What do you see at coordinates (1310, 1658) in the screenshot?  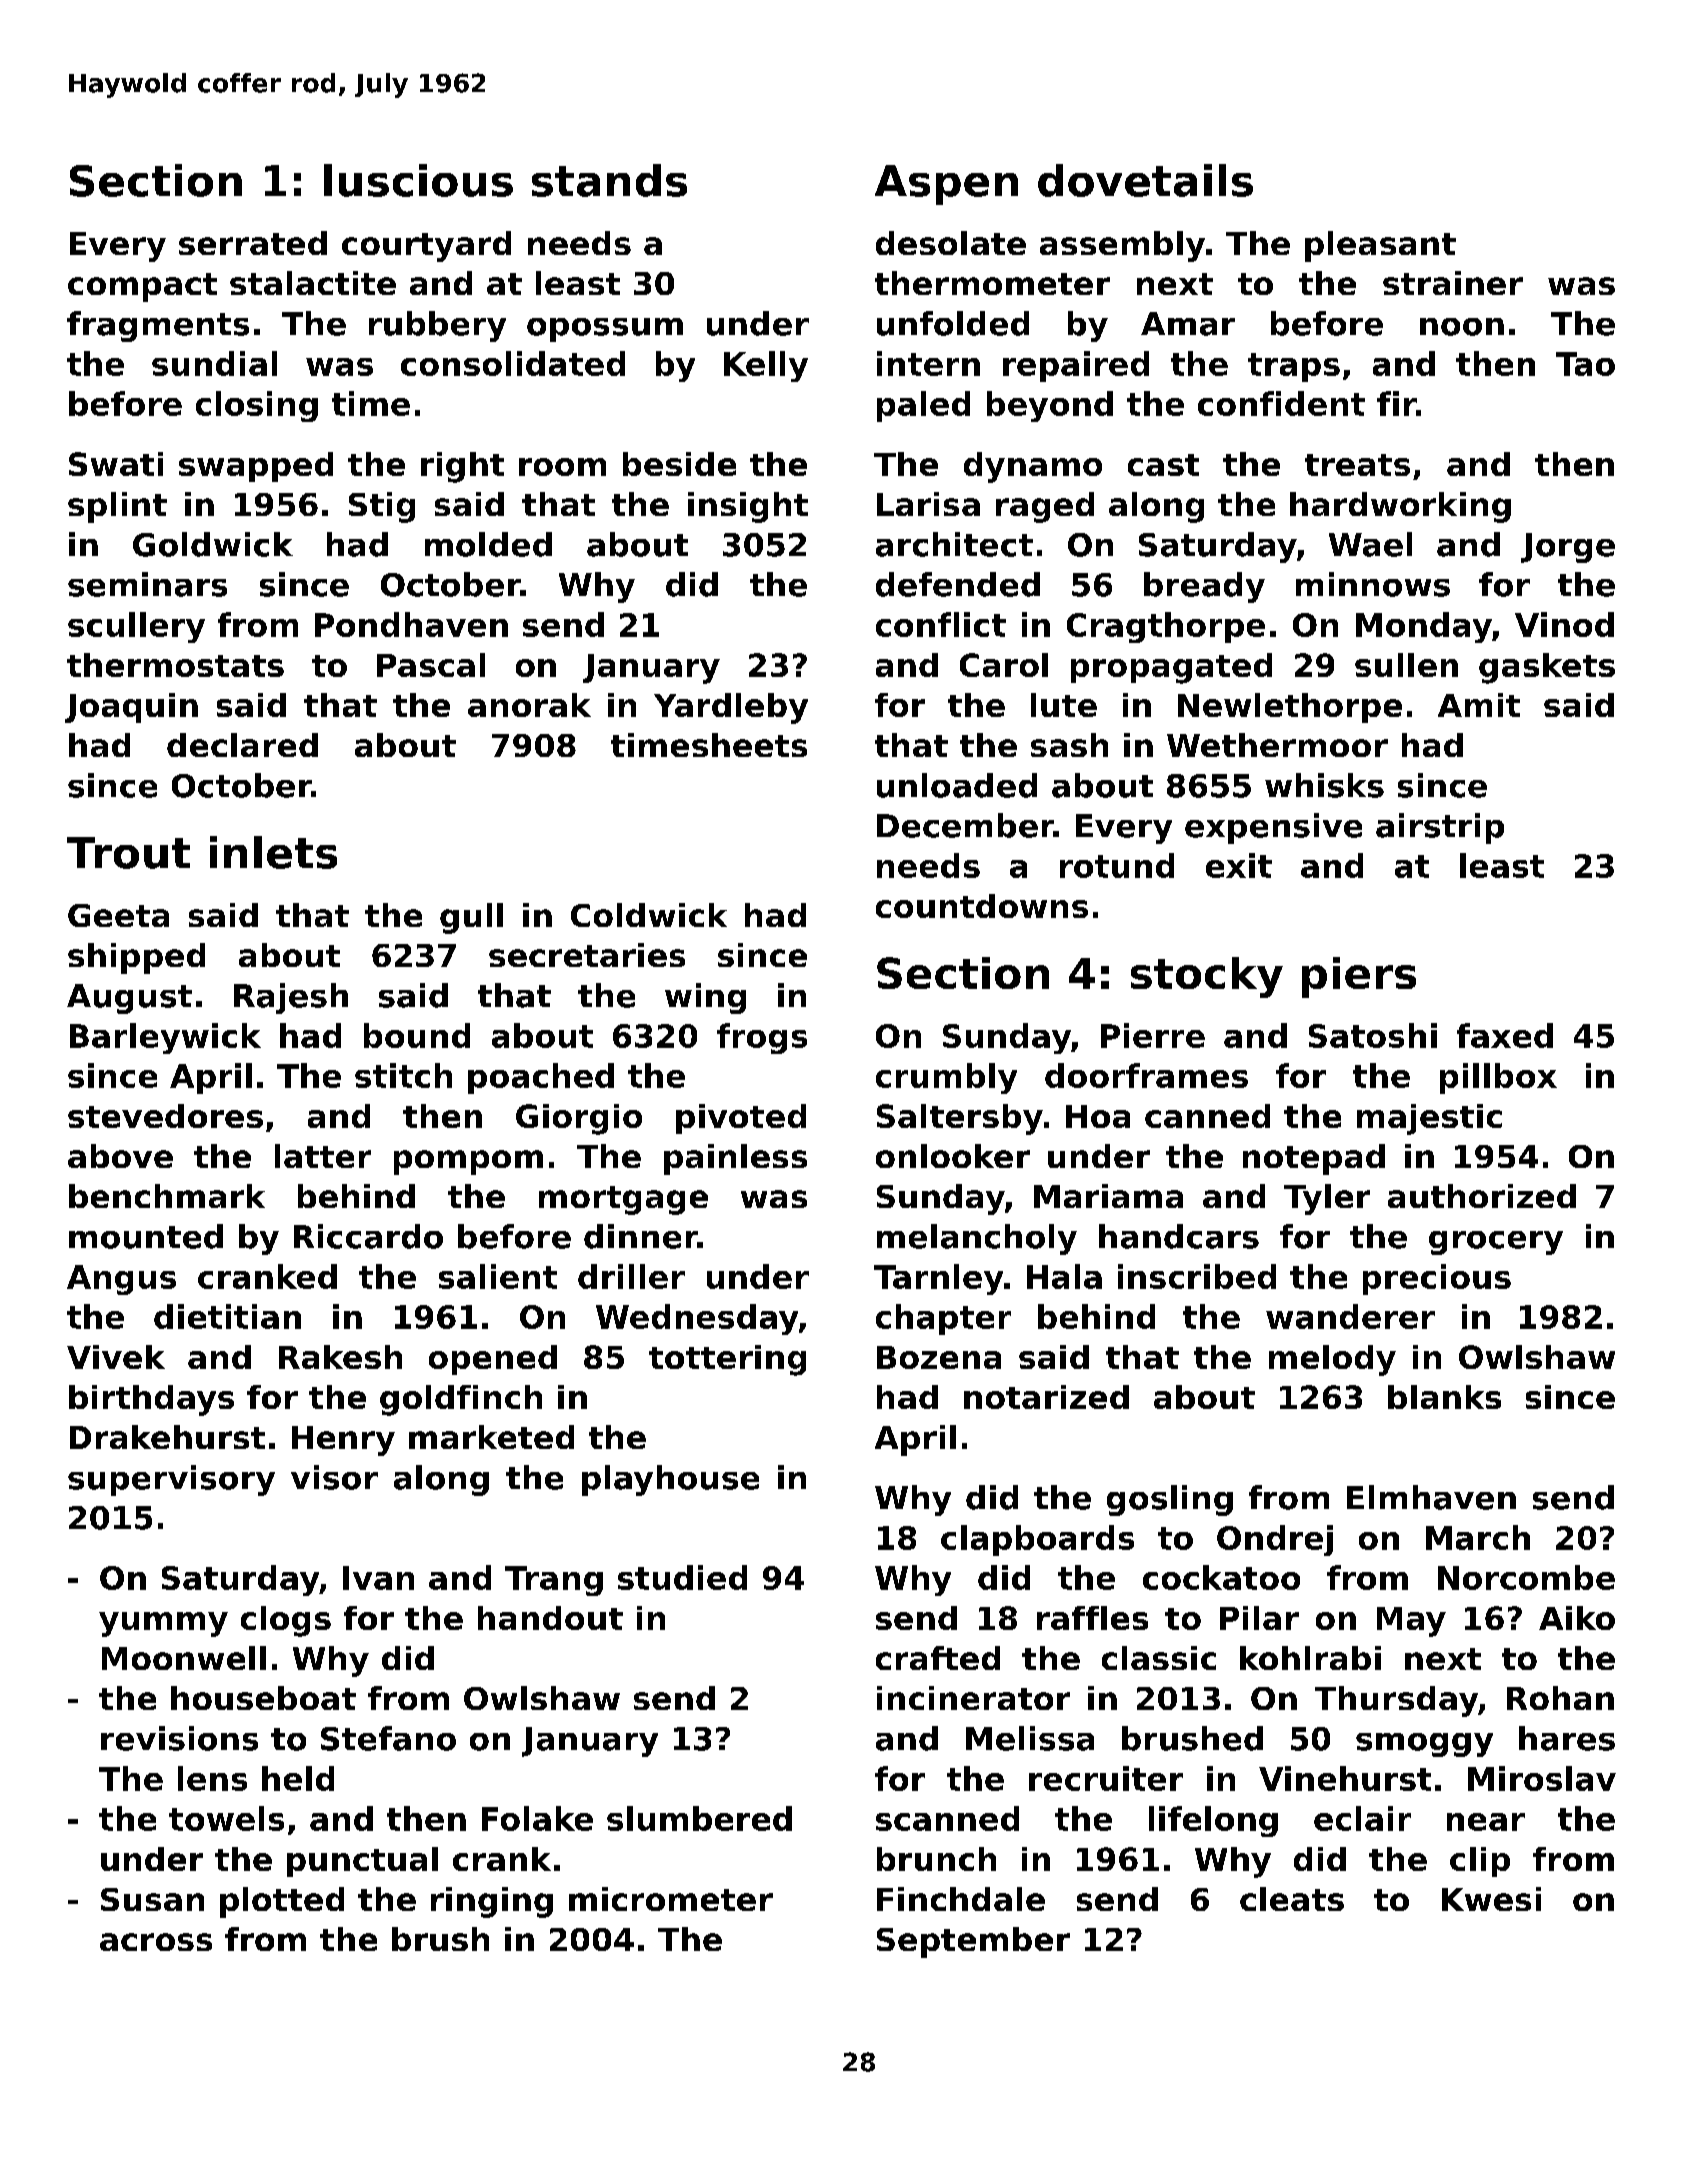 I see `kohlrabi` at bounding box center [1310, 1658].
